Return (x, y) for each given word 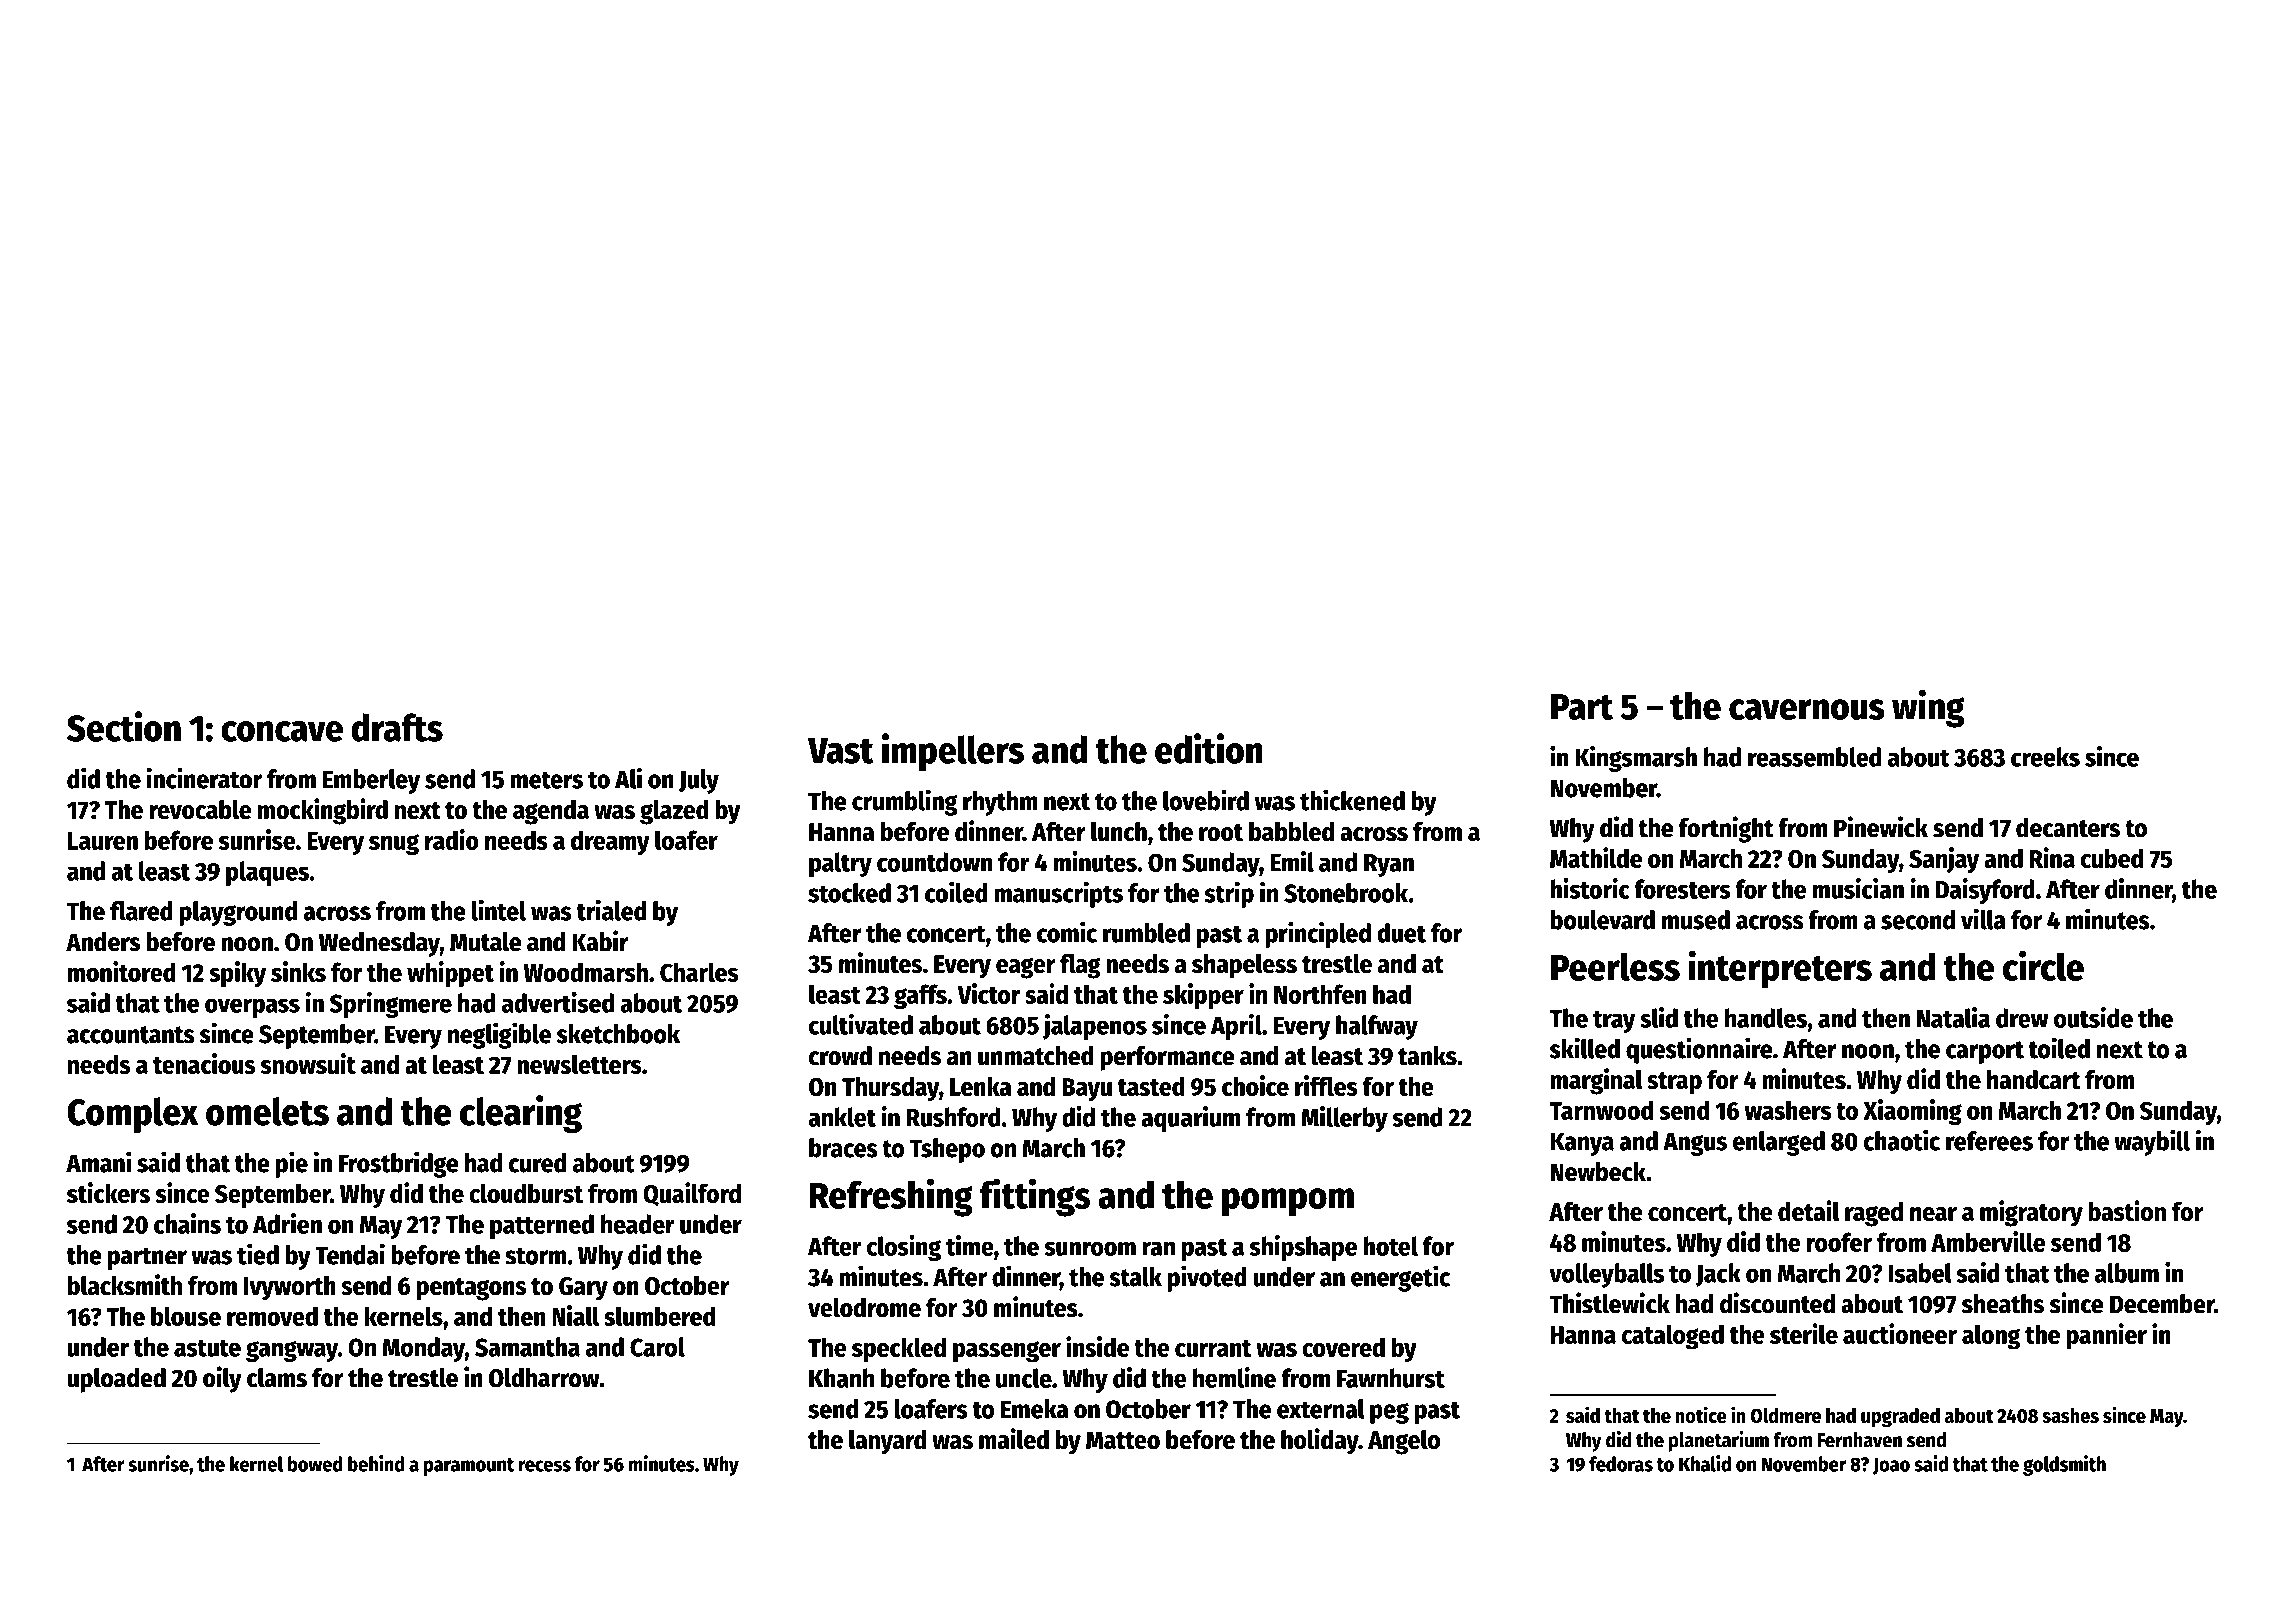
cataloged (1673, 1337)
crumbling (904, 802)
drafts (397, 727)
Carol (657, 1347)
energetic (1400, 1278)
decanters (2068, 828)
